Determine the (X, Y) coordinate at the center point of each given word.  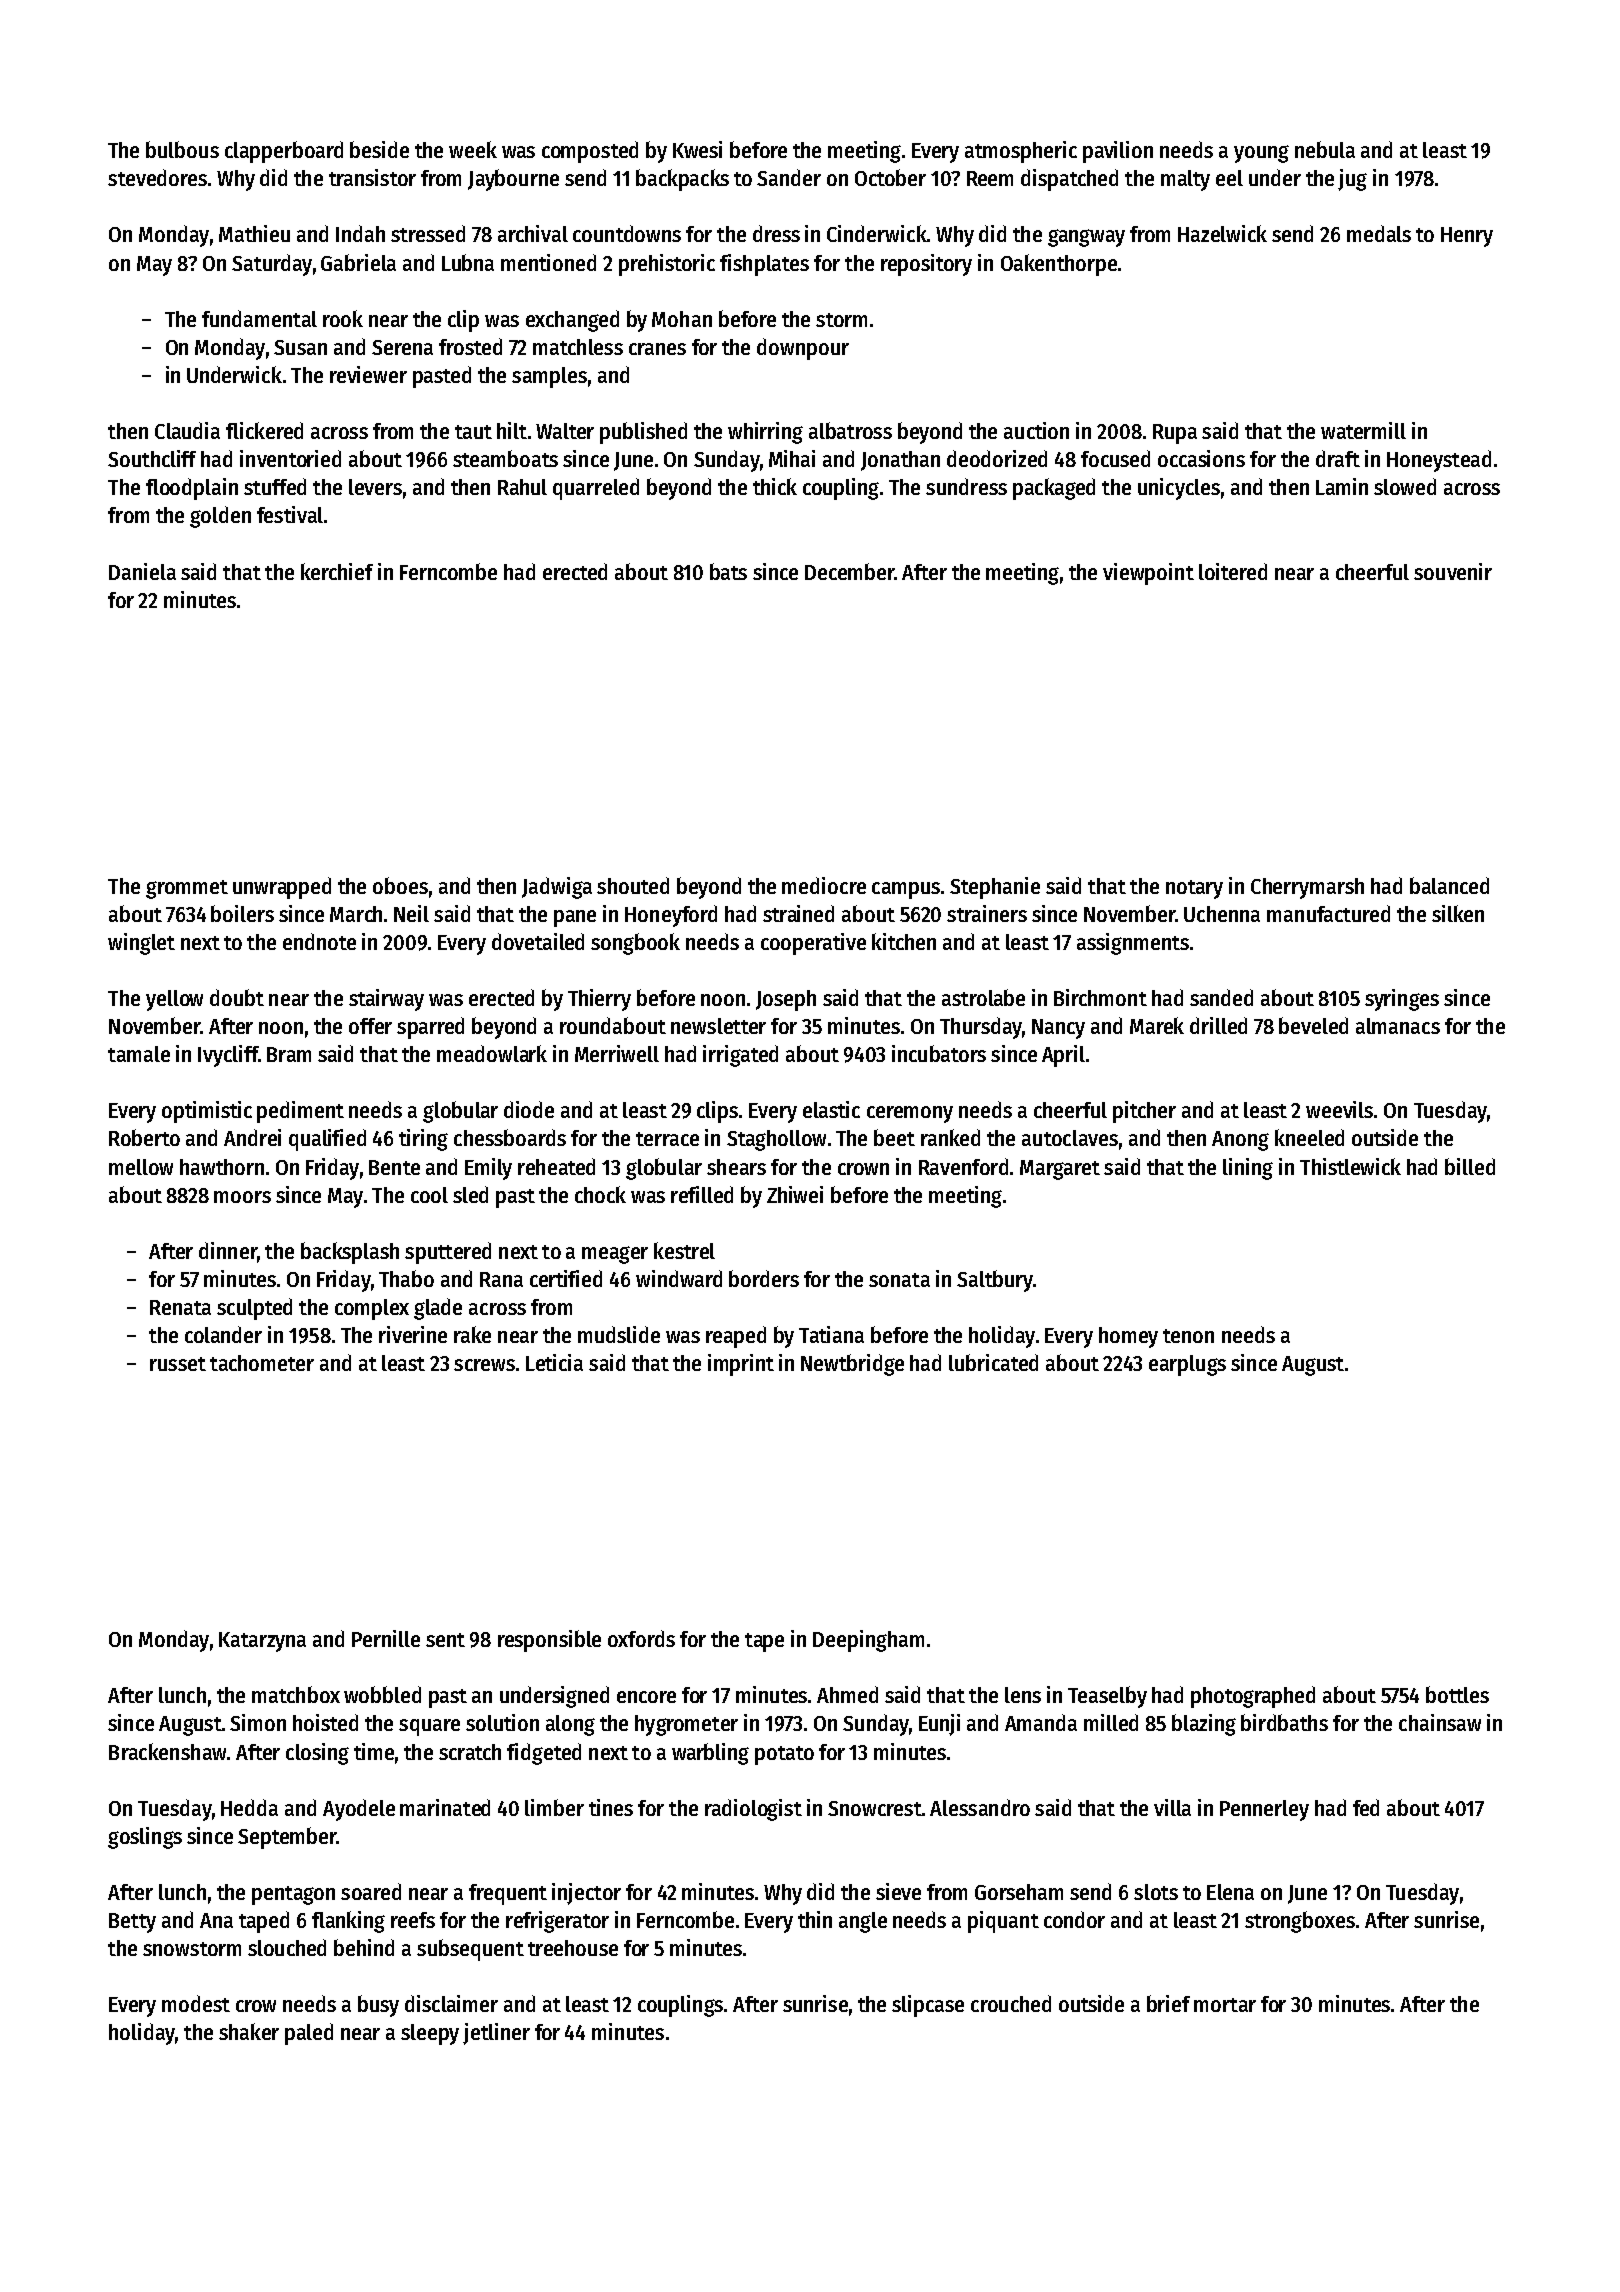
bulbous (182, 149)
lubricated (993, 1362)
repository (926, 265)
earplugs (1187, 1365)
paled (309, 2034)
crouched (1011, 2003)
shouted (633, 885)
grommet (187, 889)
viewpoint (1148, 574)
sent (445, 1640)
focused (1115, 458)
